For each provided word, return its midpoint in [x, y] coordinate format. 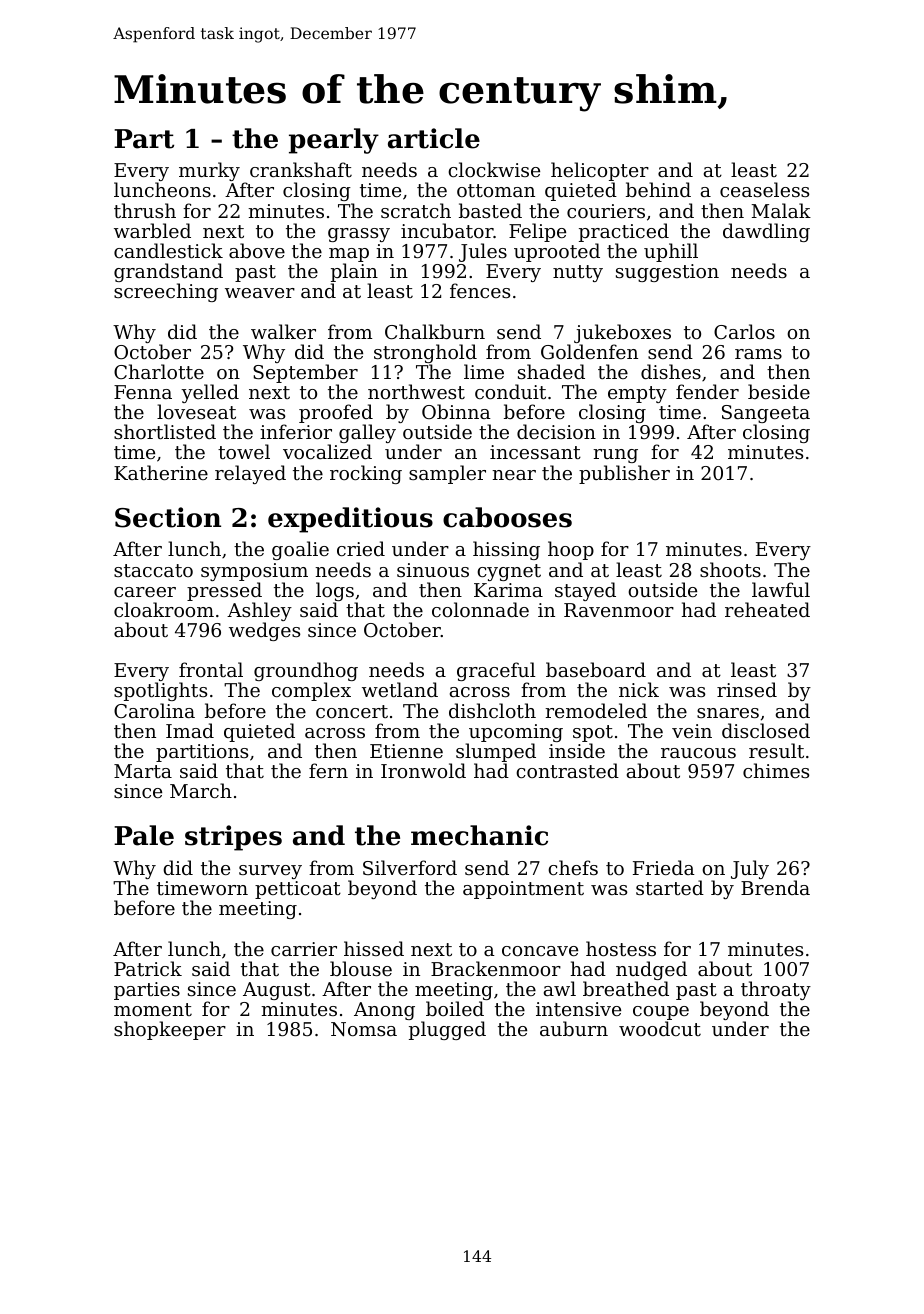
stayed [585, 591]
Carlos [744, 331]
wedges [264, 631]
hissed [374, 948]
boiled [455, 1008]
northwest [416, 391]
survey [270, 872]
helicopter [601, 172]
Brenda [775, 887]
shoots [730, 569]
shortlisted [165, 431]
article [434, 138]
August [277, 991]
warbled [152, 230]
